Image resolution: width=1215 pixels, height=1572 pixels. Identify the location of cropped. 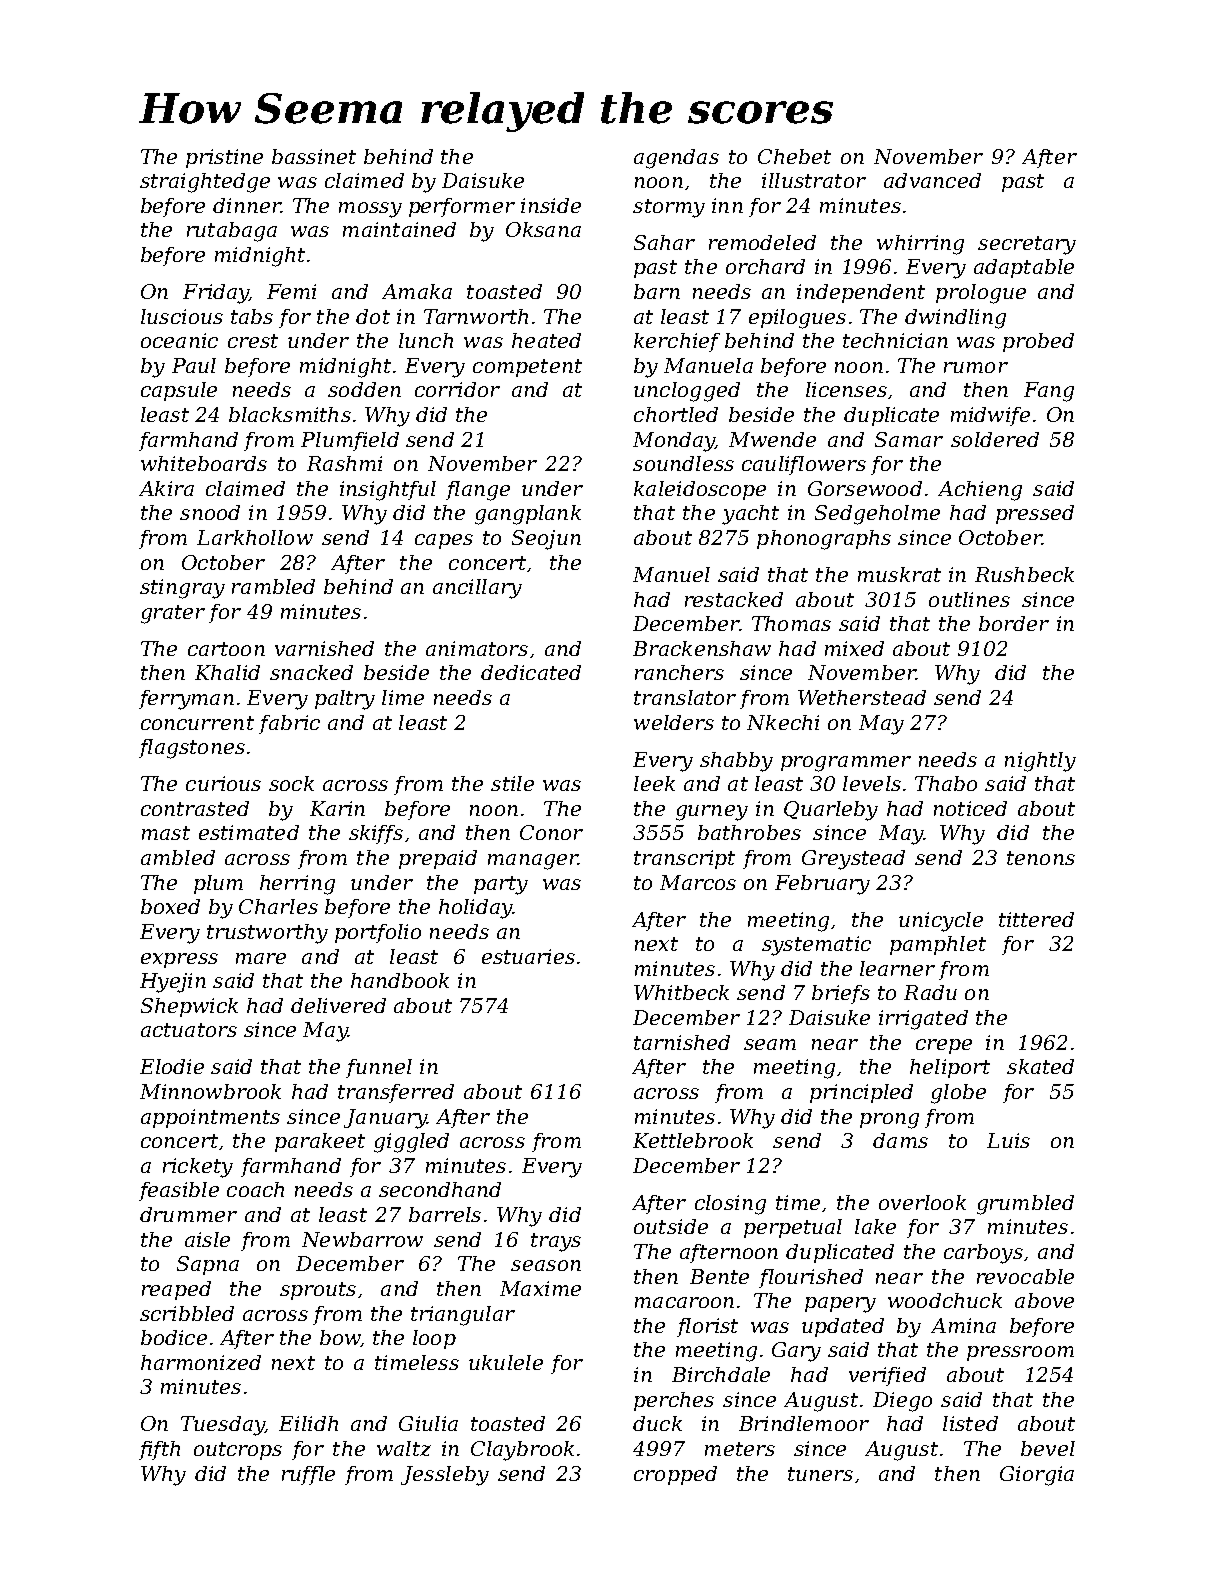
(675, 1475).
